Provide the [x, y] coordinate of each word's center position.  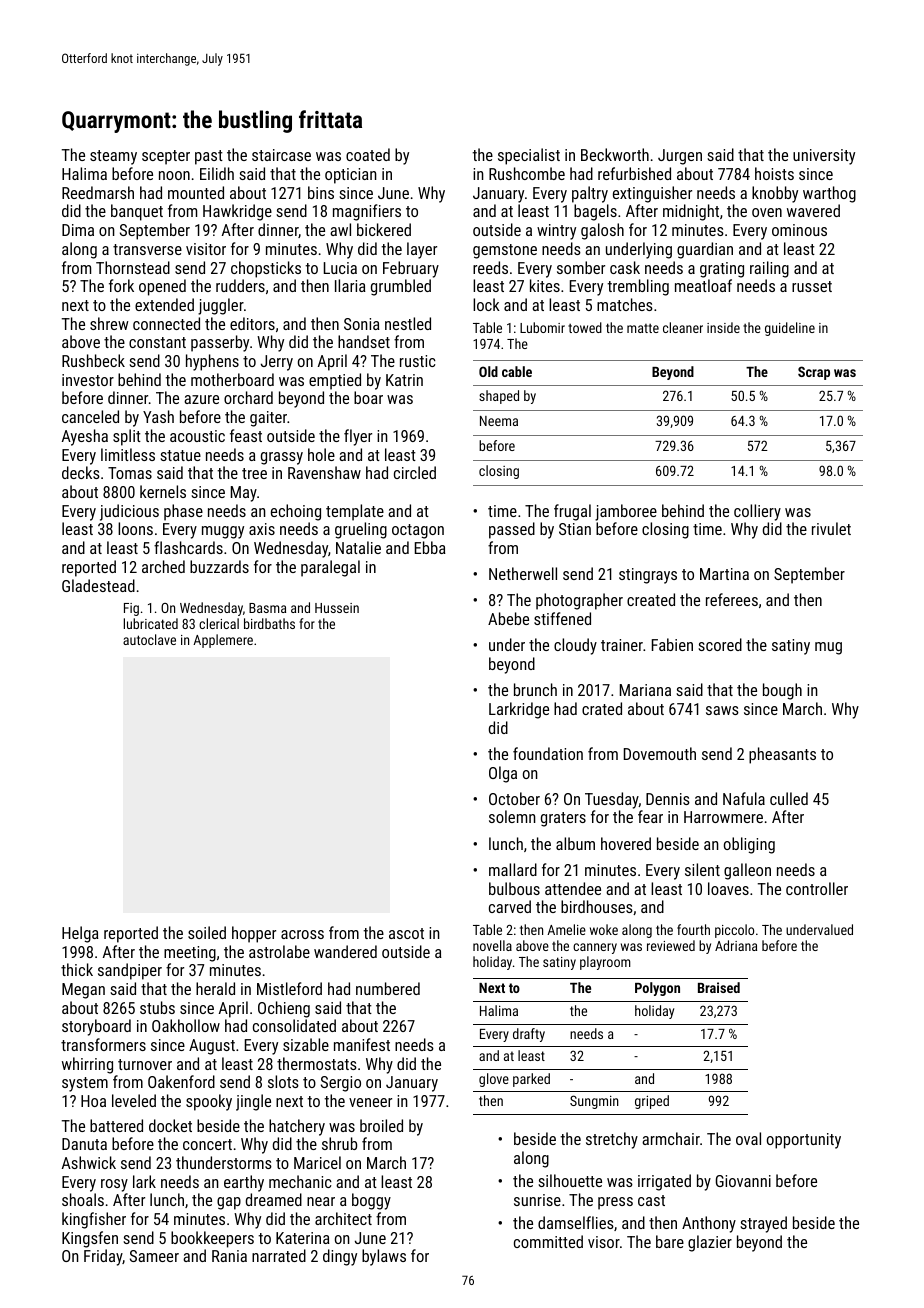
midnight [691, 212]
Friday [103, 1257]
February [411, 269]
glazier [710, 1243]
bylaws [384, 1257]
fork [121, 285]
